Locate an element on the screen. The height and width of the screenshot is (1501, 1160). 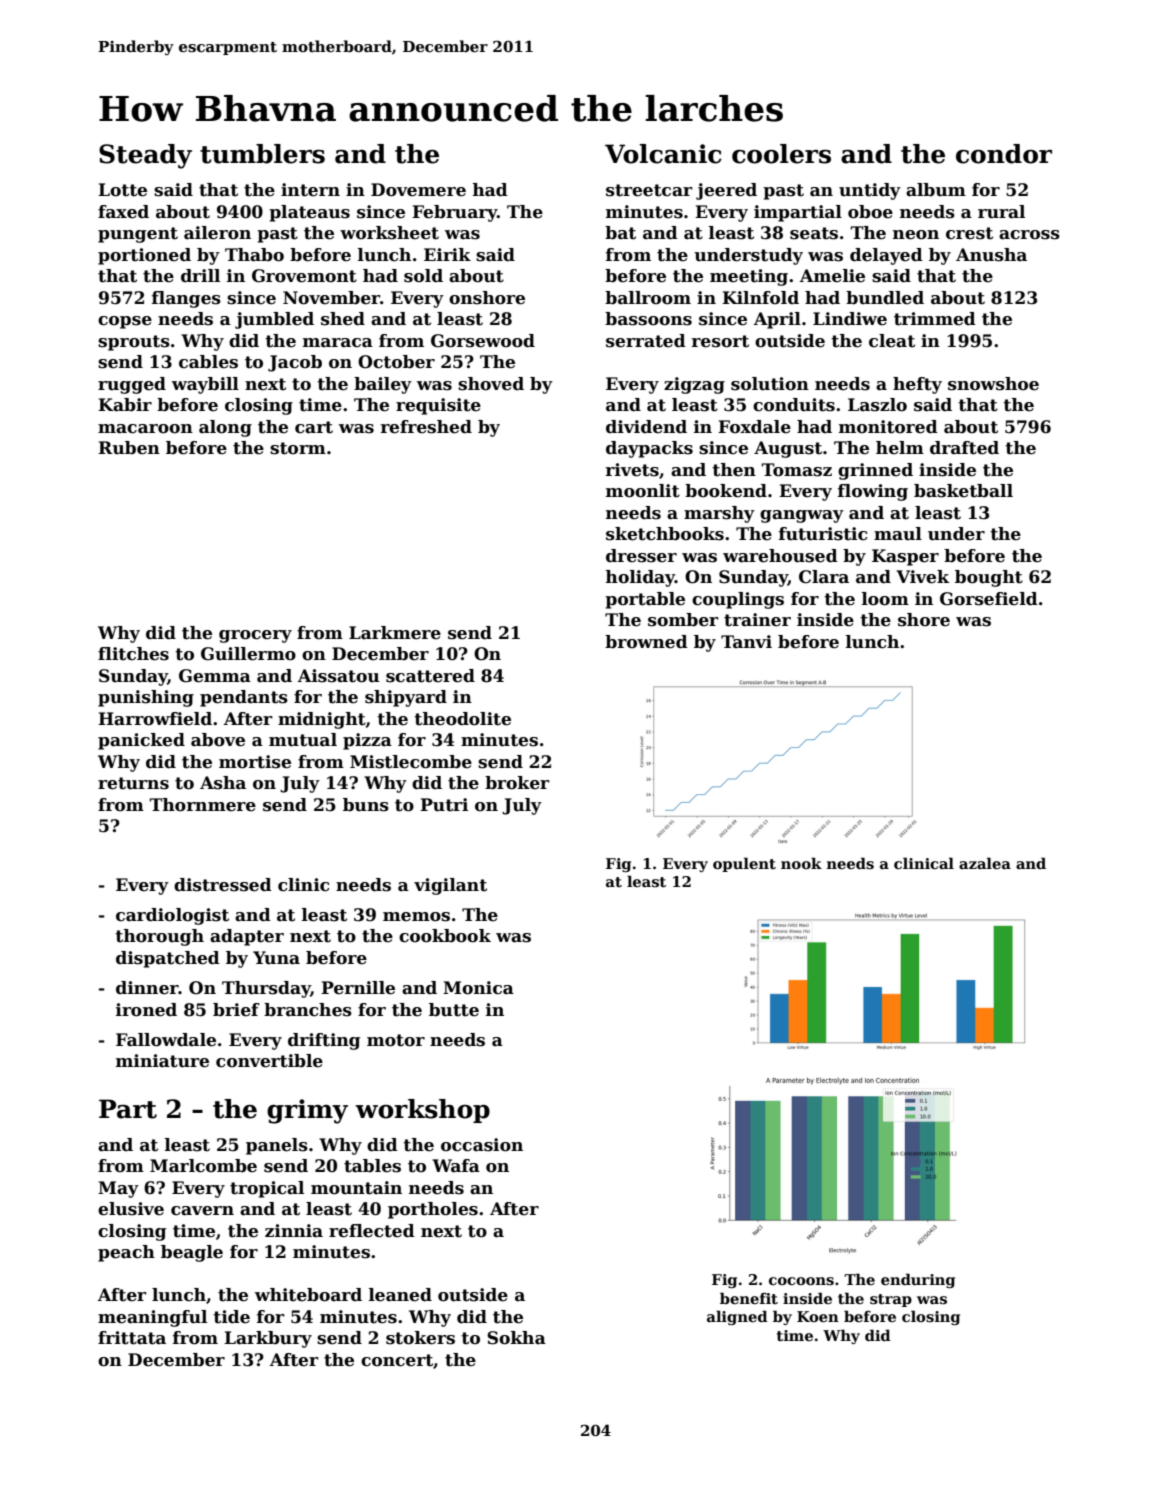
cookbook is located at coordinates (445, 936).
